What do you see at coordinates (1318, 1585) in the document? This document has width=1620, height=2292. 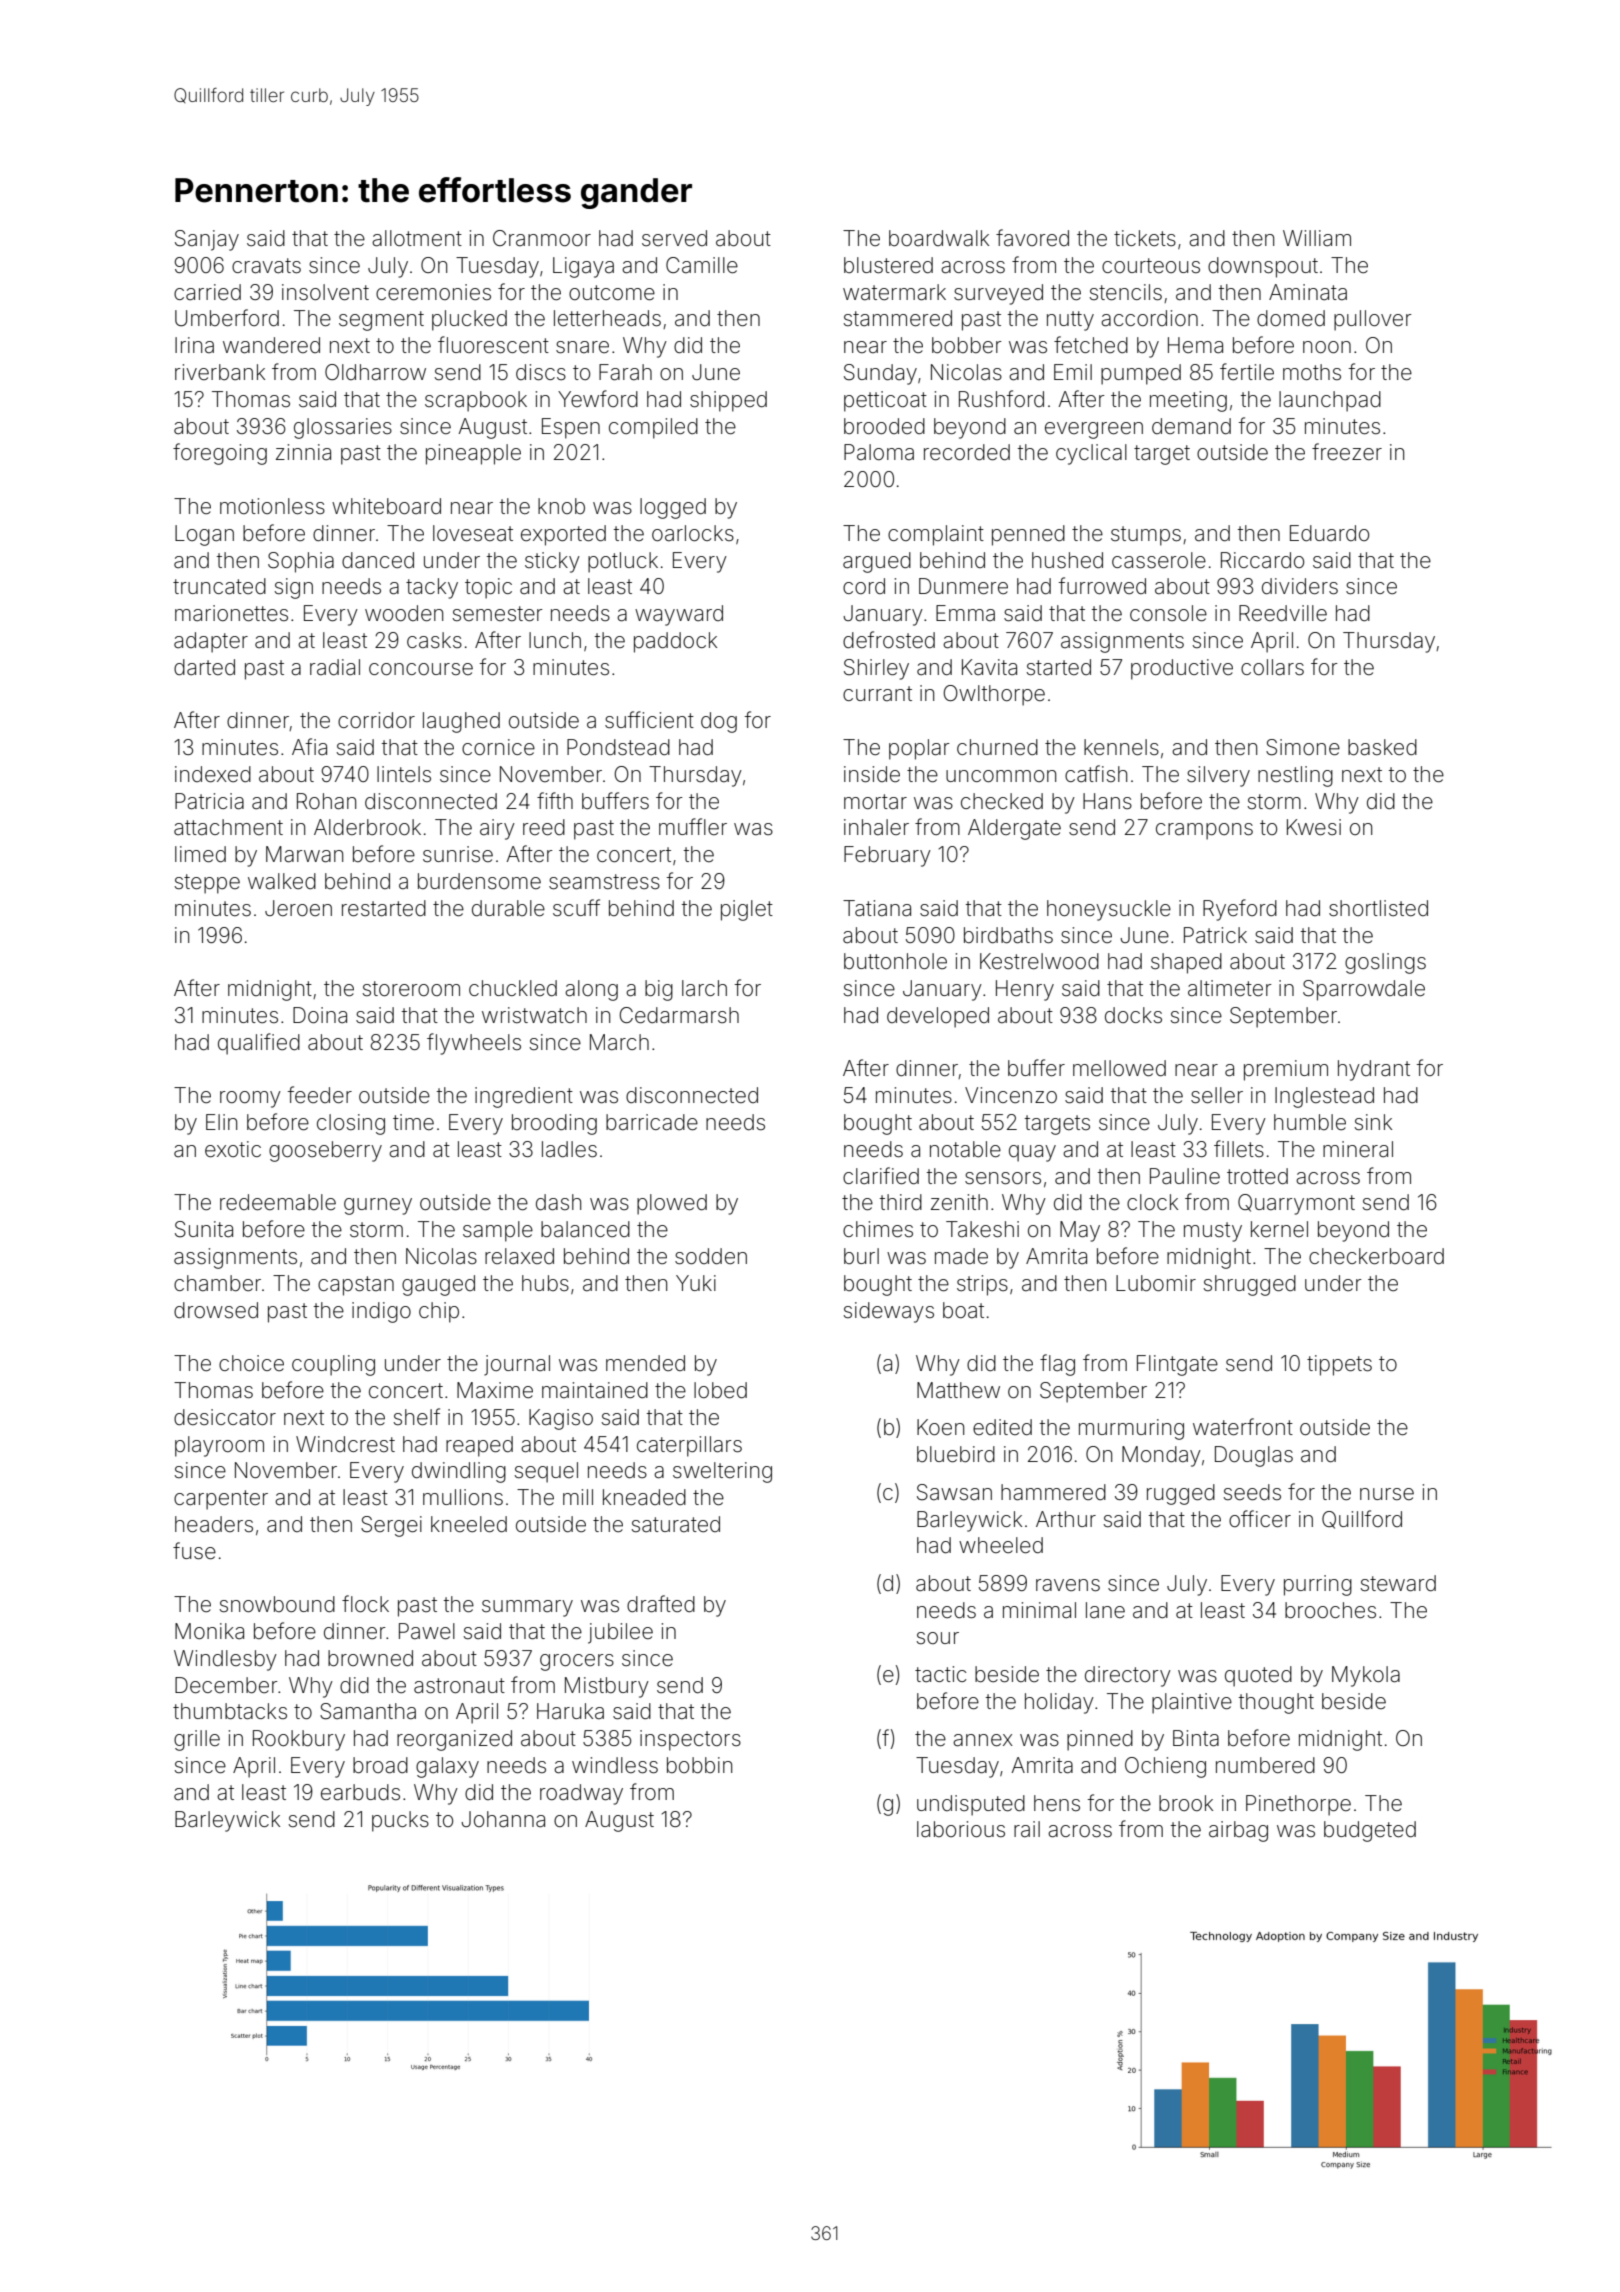 I see `purring` at bounding box center [1318, 1585].
